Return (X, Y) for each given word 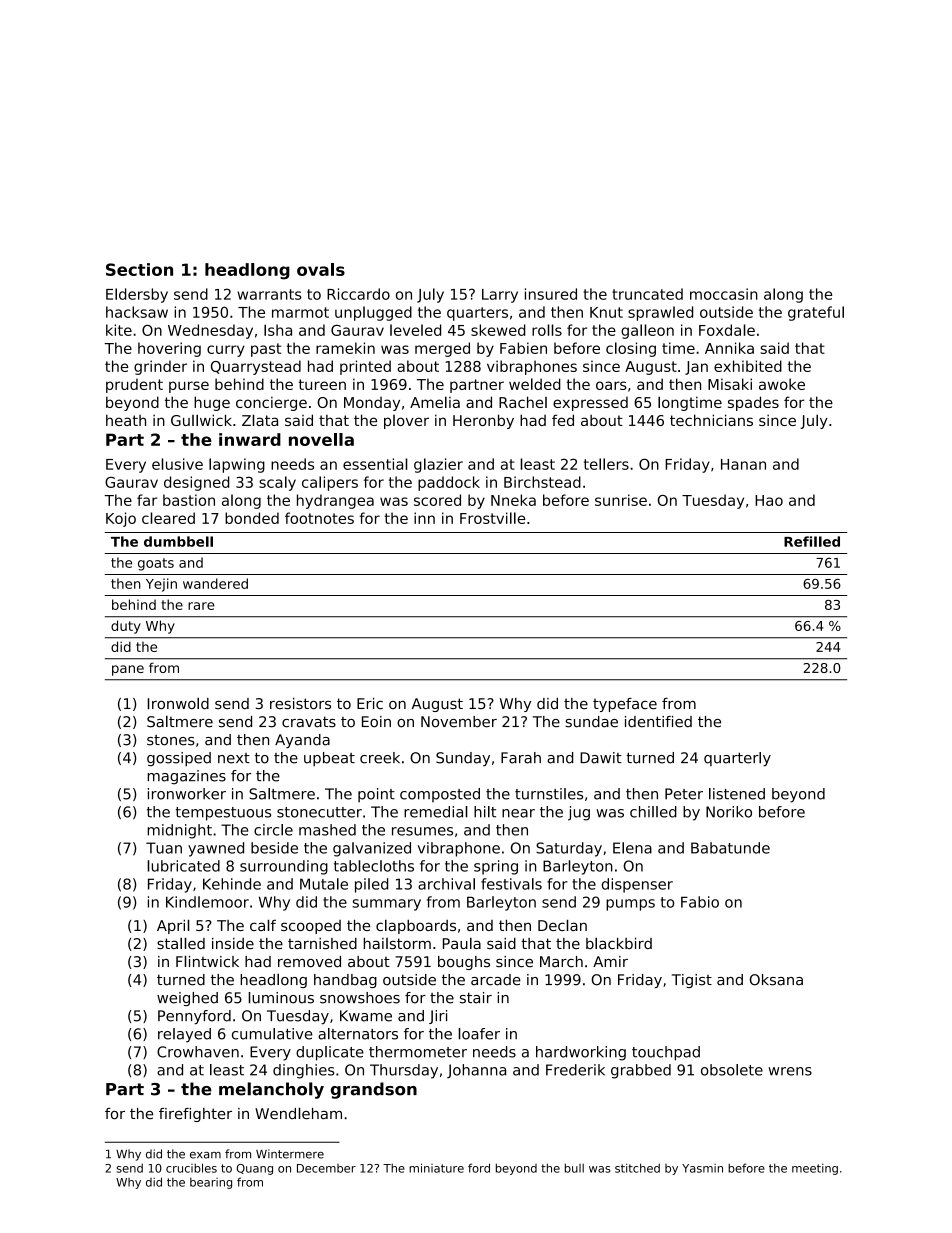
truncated (647, 294)
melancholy (271, 1090)
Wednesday (210, 331)
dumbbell (178, 541)
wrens (790, 1071)
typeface (625, 705)
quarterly (737, 759)
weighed (187, 999)
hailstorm (397, 943)
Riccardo (358, 294)
